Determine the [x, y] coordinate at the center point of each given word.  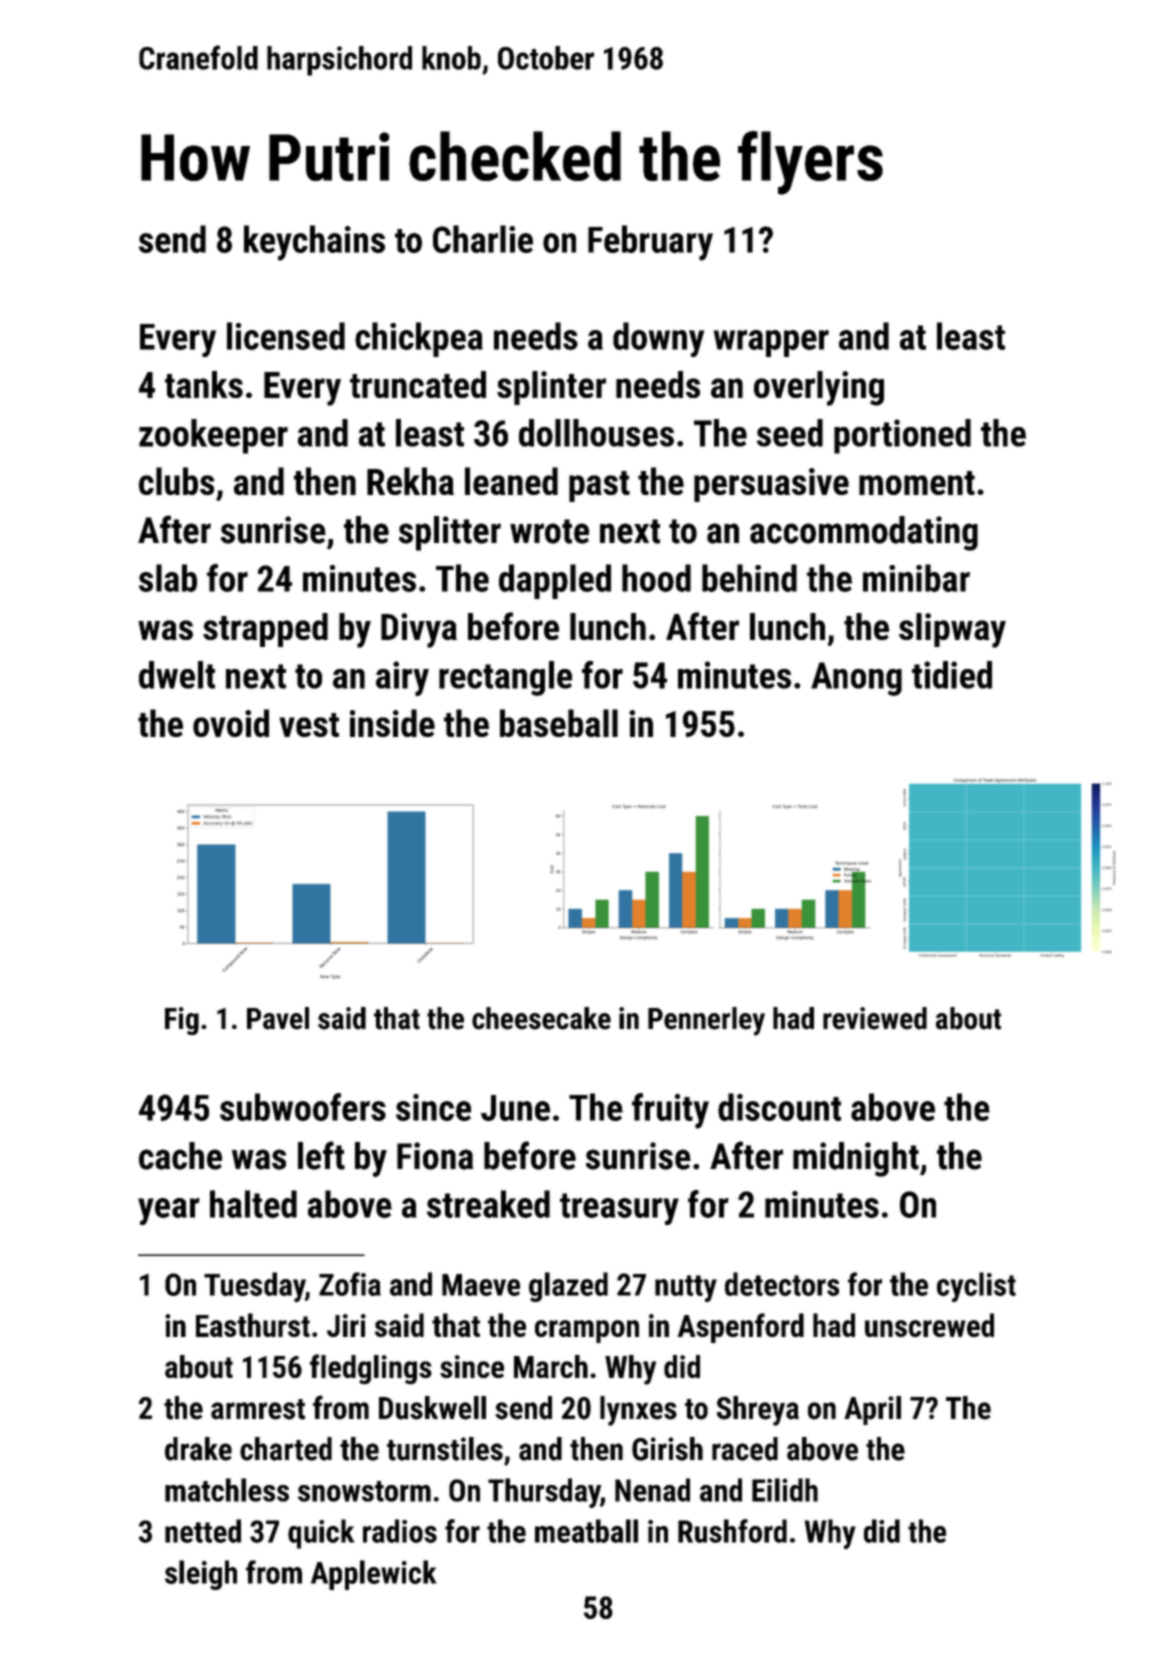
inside [392, 723]
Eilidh [785, 1490]
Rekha [410, 481]
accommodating [864, 533]
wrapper [771, 343]
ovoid [231, 723]
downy [658, 339]
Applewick [373, 1575]
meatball [586, 1531]
